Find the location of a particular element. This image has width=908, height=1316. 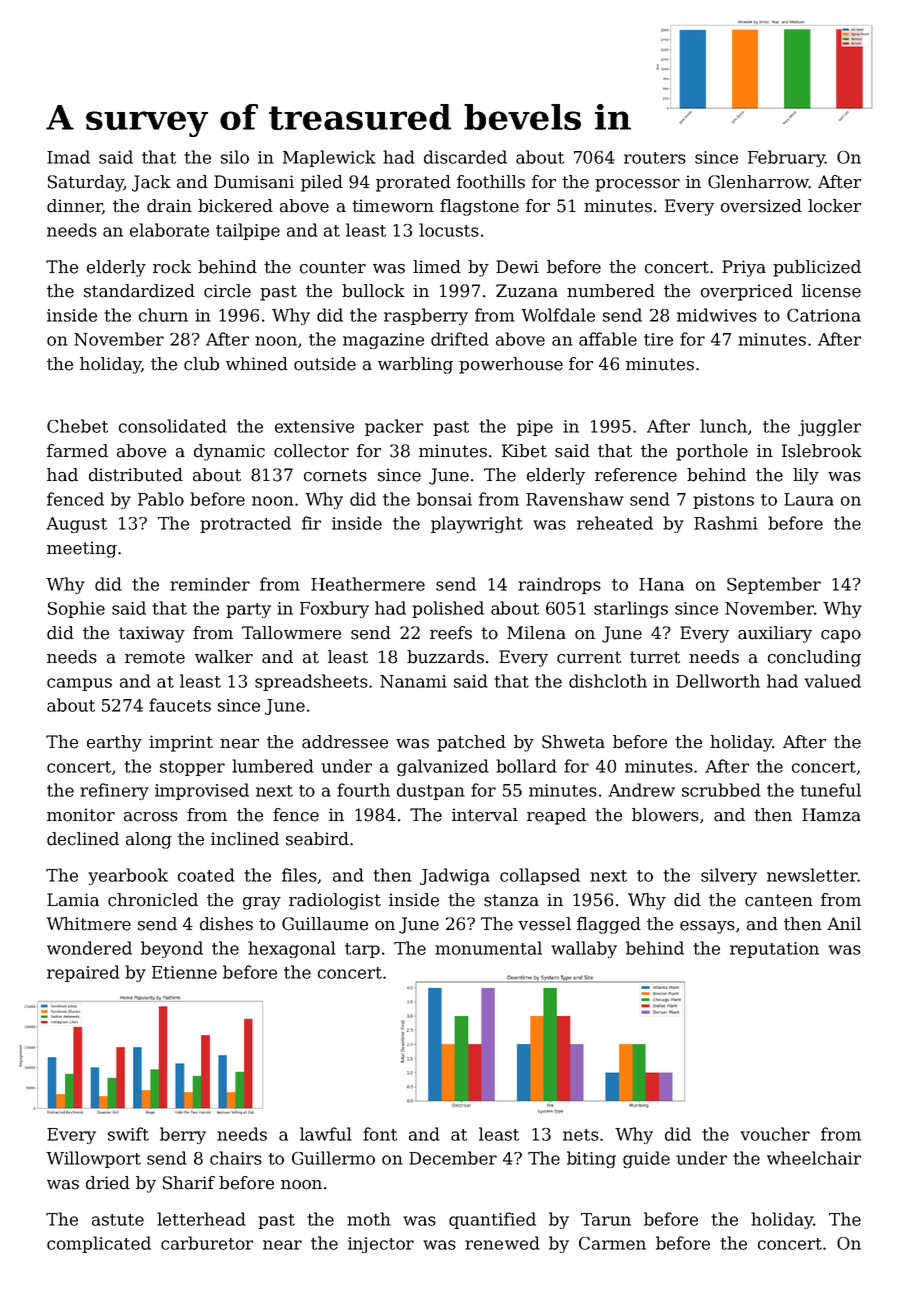

complicated is located at coordinates (99, 1244).
